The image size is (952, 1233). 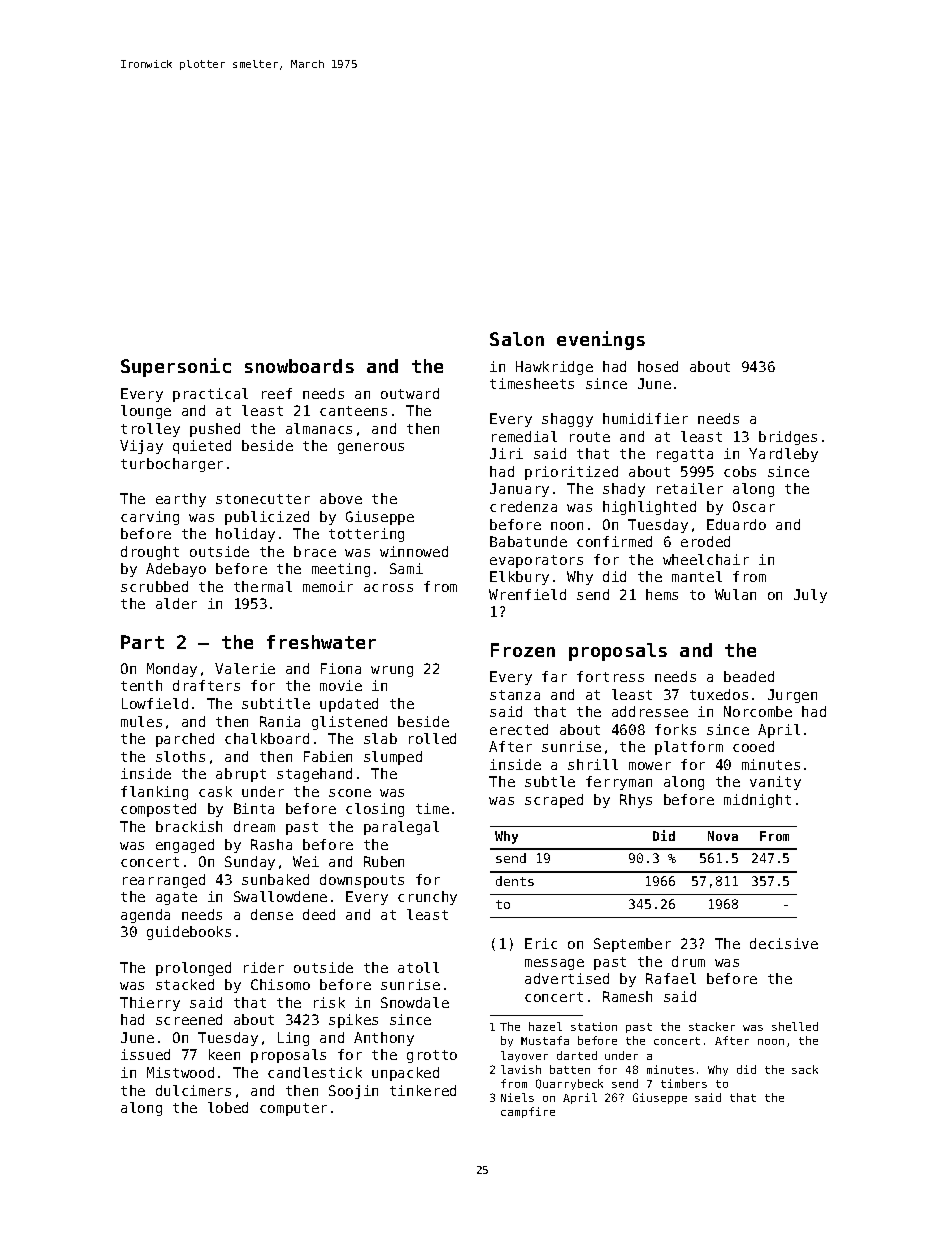 I want to click on carving, so click(x=150, y=518).
